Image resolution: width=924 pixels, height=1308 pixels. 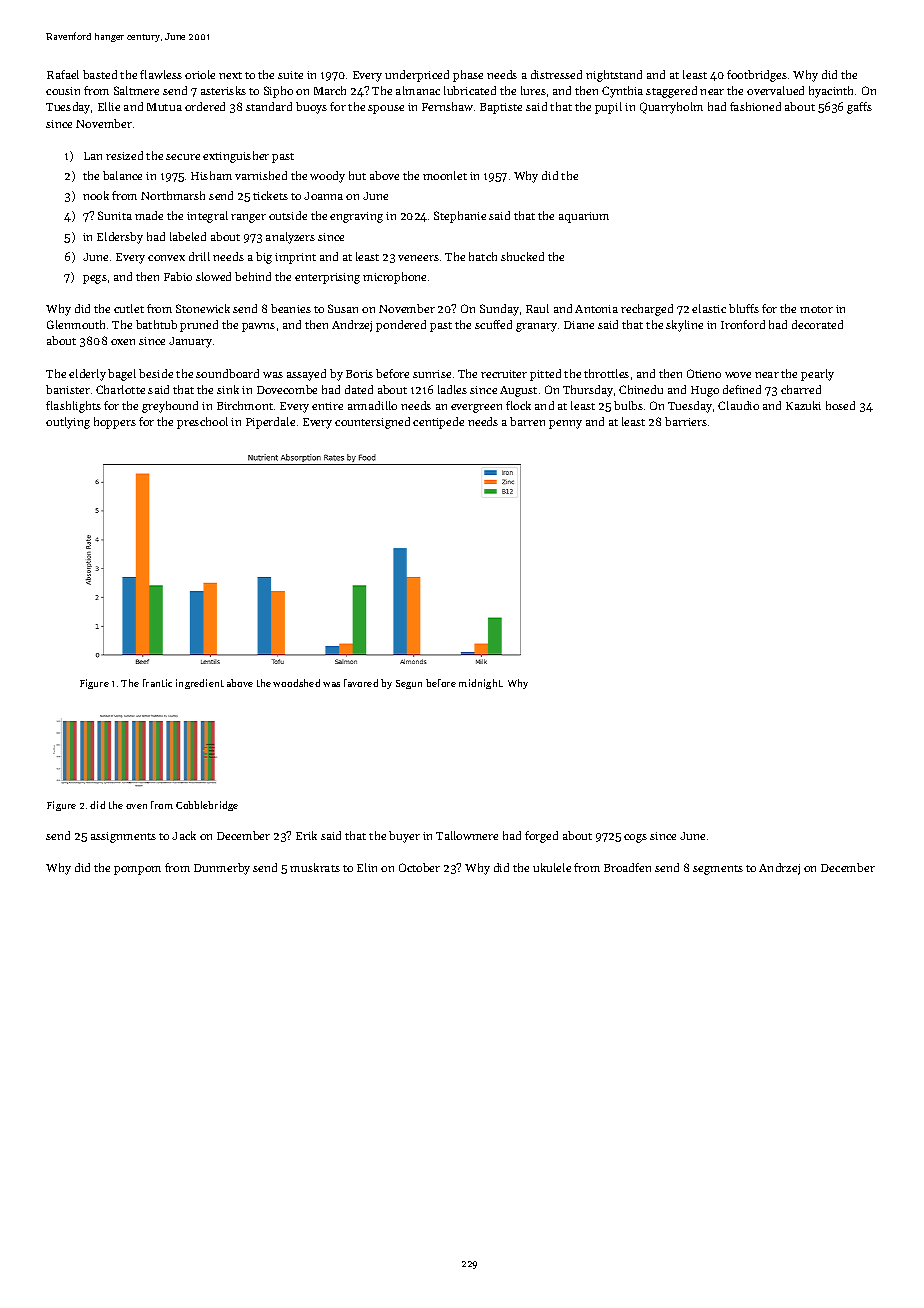 I want to click on shucked, so click(x=522, y=256).
